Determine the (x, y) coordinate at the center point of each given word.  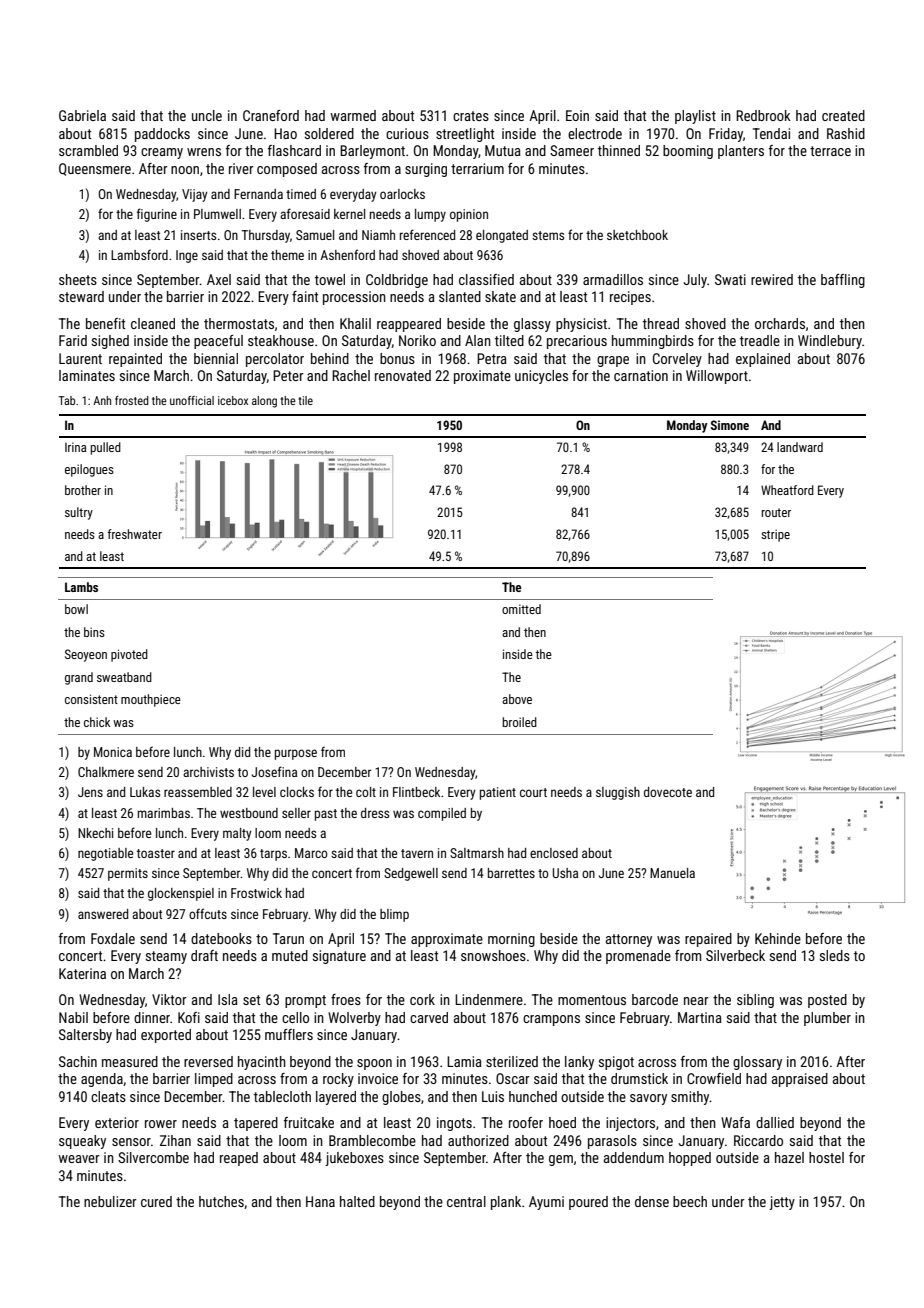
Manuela (672, 873)
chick (97, 722)
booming (688, 152)
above (517, 699)
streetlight (465, 135)
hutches (221, 1201)
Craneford (271, 115)
